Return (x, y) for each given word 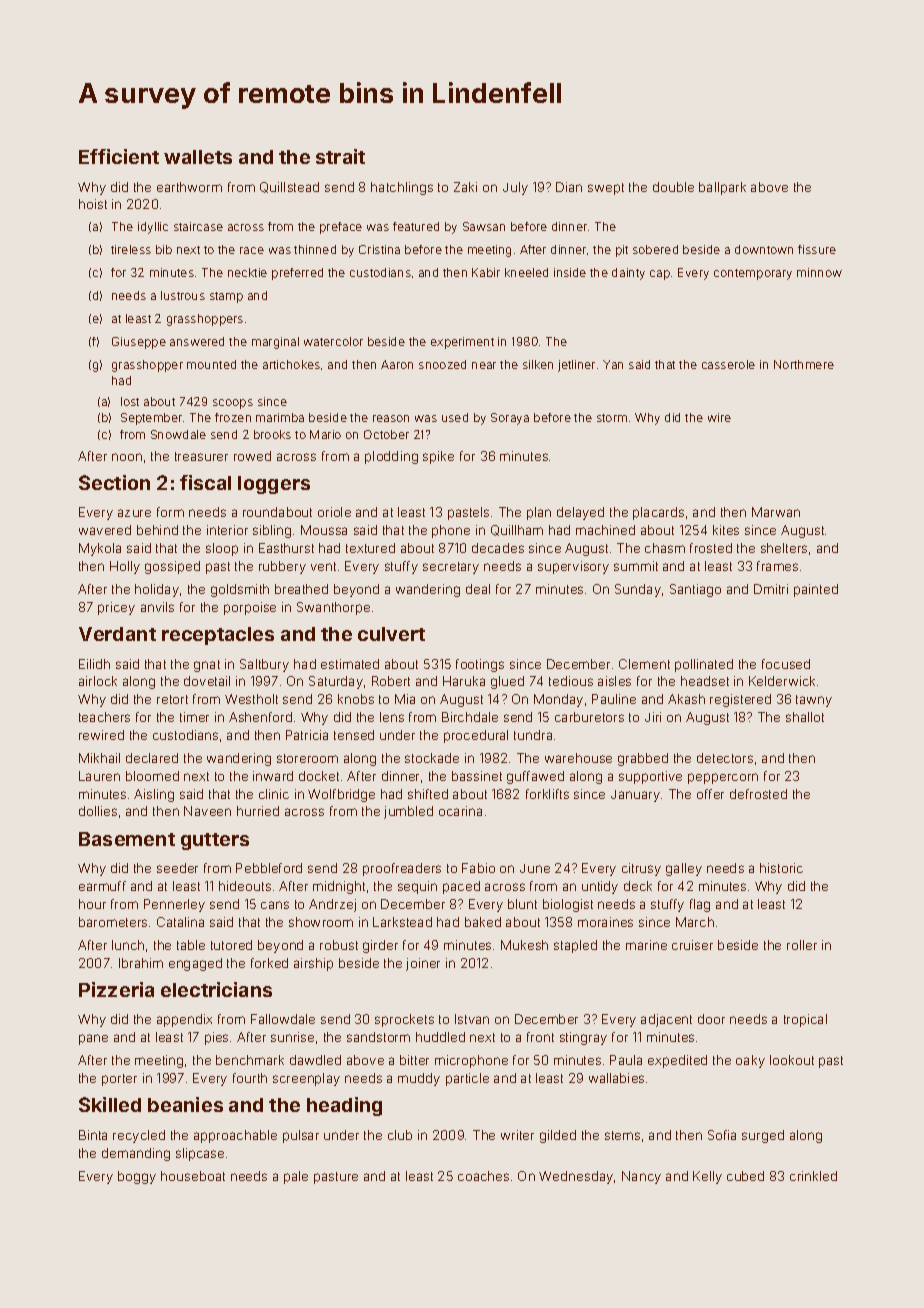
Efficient (119, 156)
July (515, 188)
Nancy (641, 1177)
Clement (644, 664)
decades (498, 548)
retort (172, 699)
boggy (137, 1177)
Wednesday (576, 1177)
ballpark (722, 188)
